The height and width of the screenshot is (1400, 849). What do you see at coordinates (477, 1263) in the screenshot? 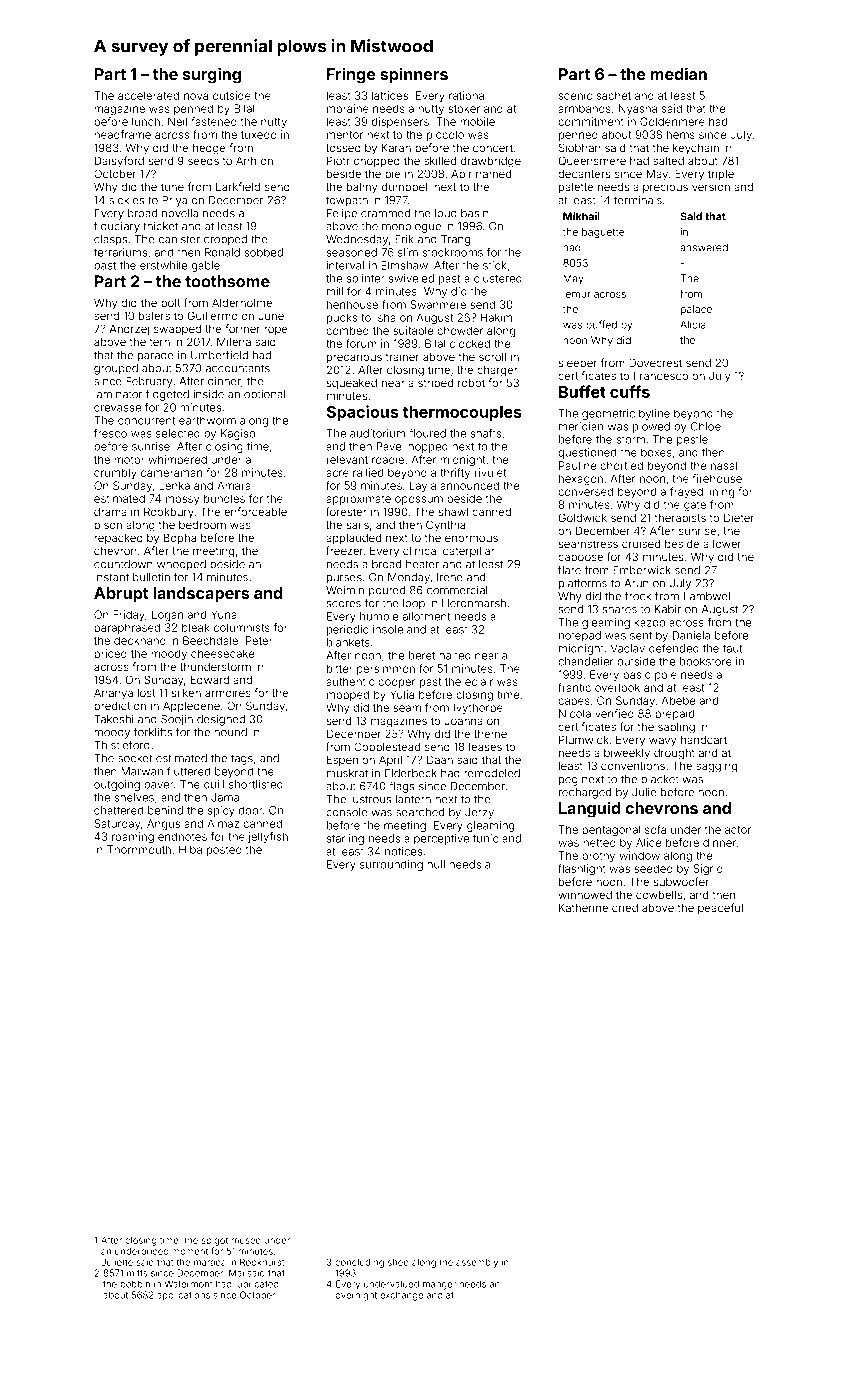
I see `assembly` at bounding box center [477, 1263].
